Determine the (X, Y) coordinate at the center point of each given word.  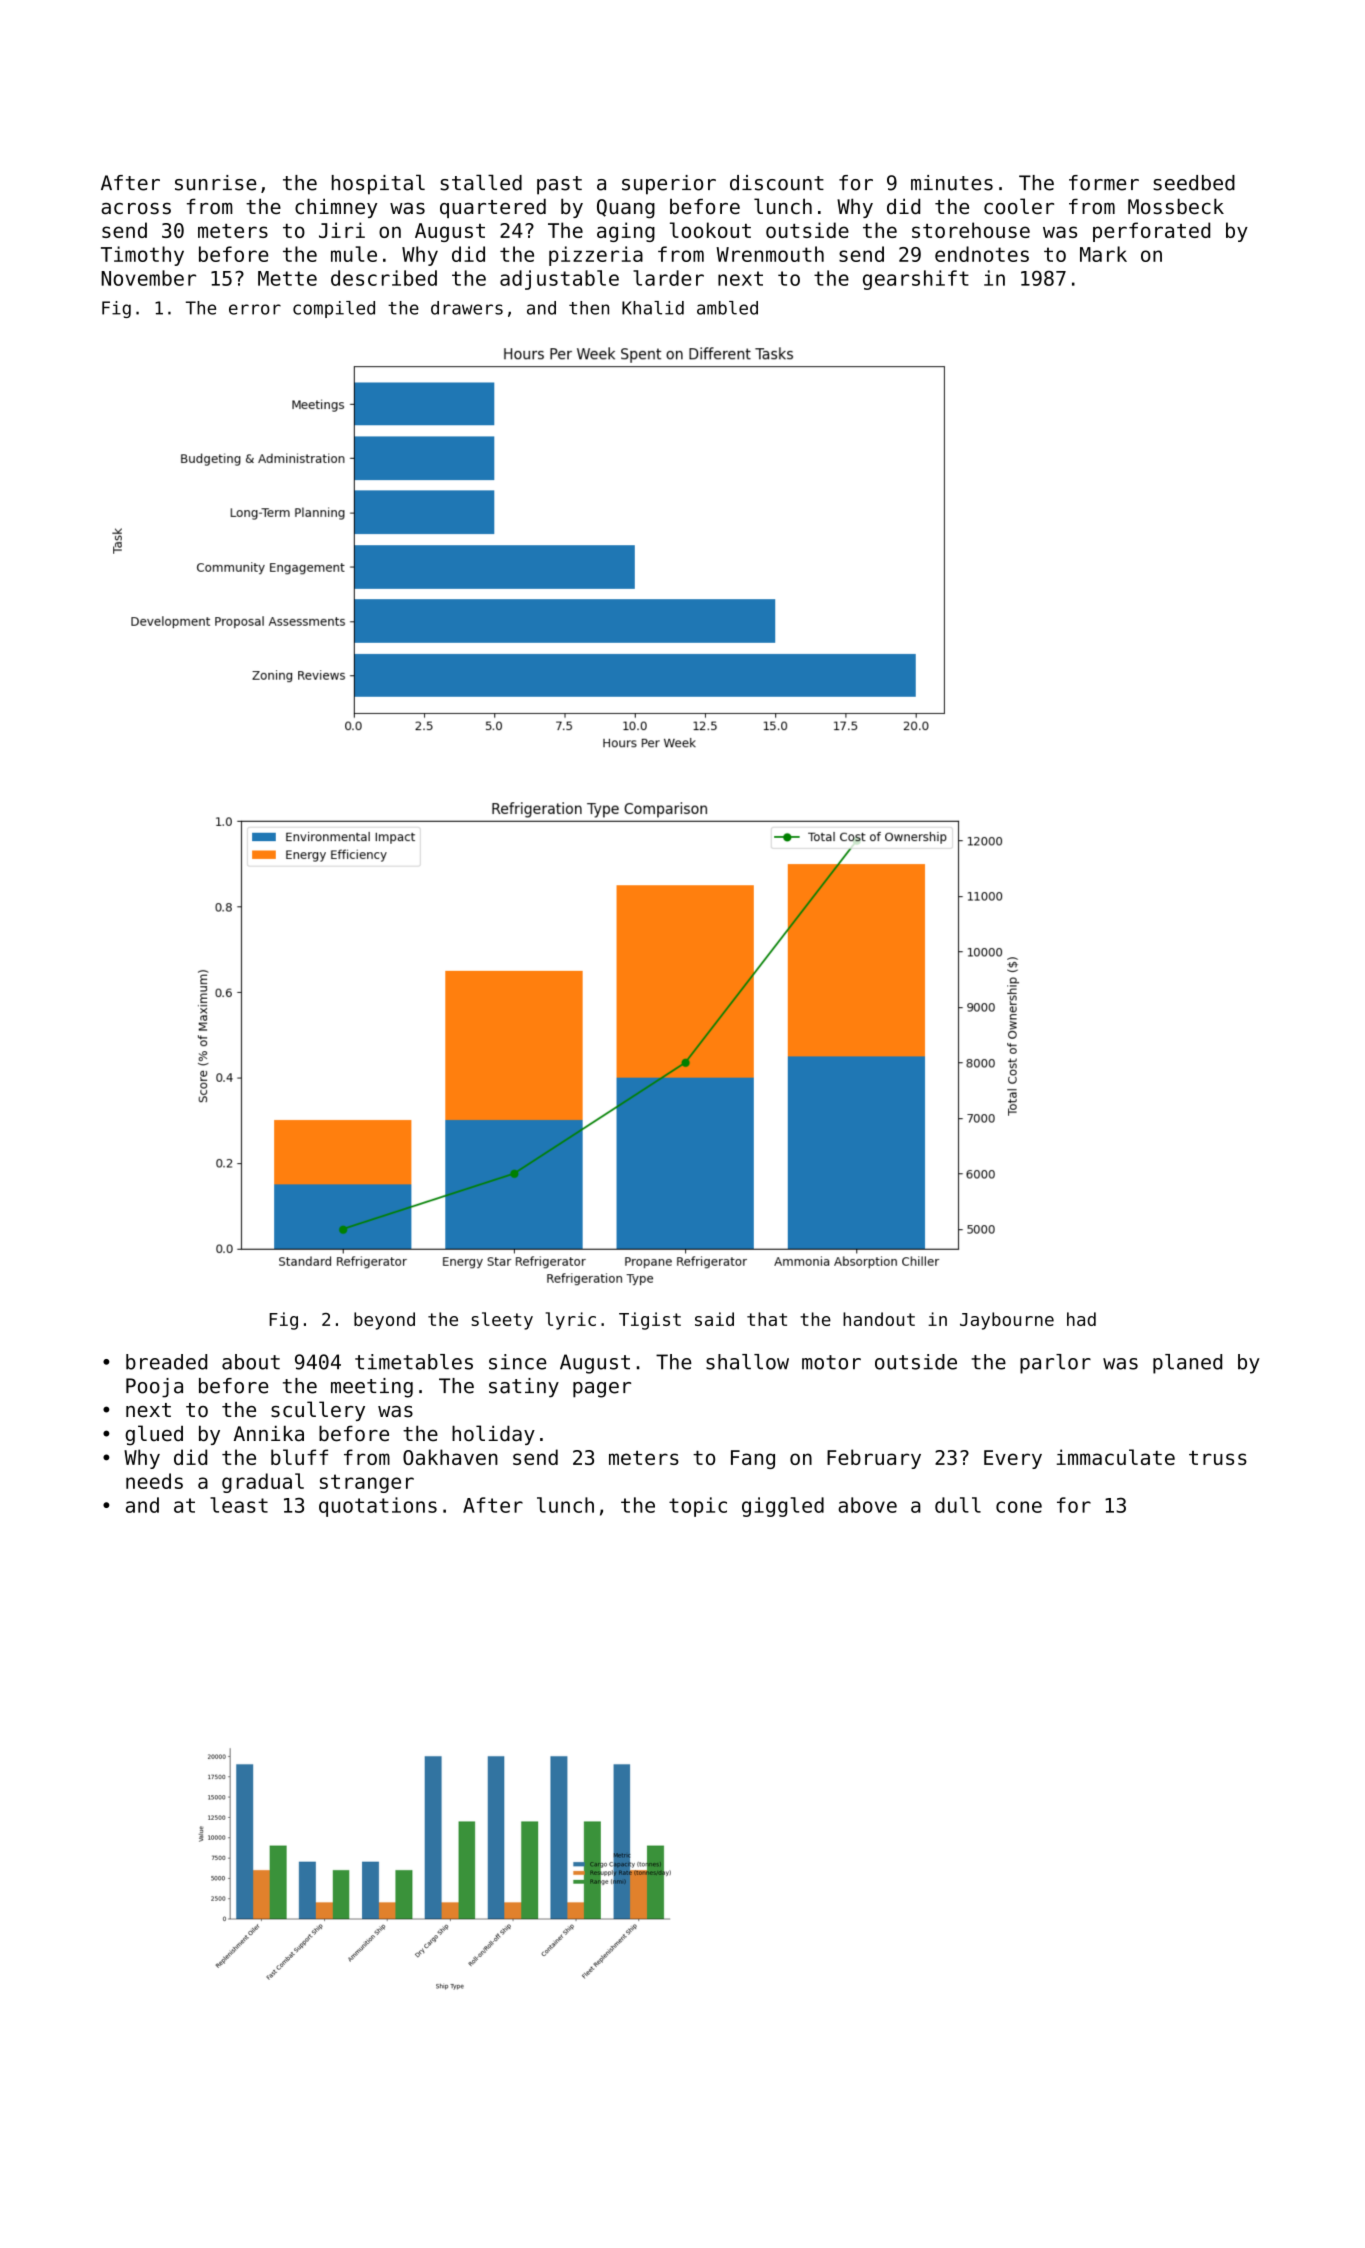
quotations (378, 1507)
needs (154, 1481)
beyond (384, 1321)
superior (669, 185)
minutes (952, 183)
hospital (378, 185)
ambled (727, 308)
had (1081, 1319)
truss (1218, 1458)
